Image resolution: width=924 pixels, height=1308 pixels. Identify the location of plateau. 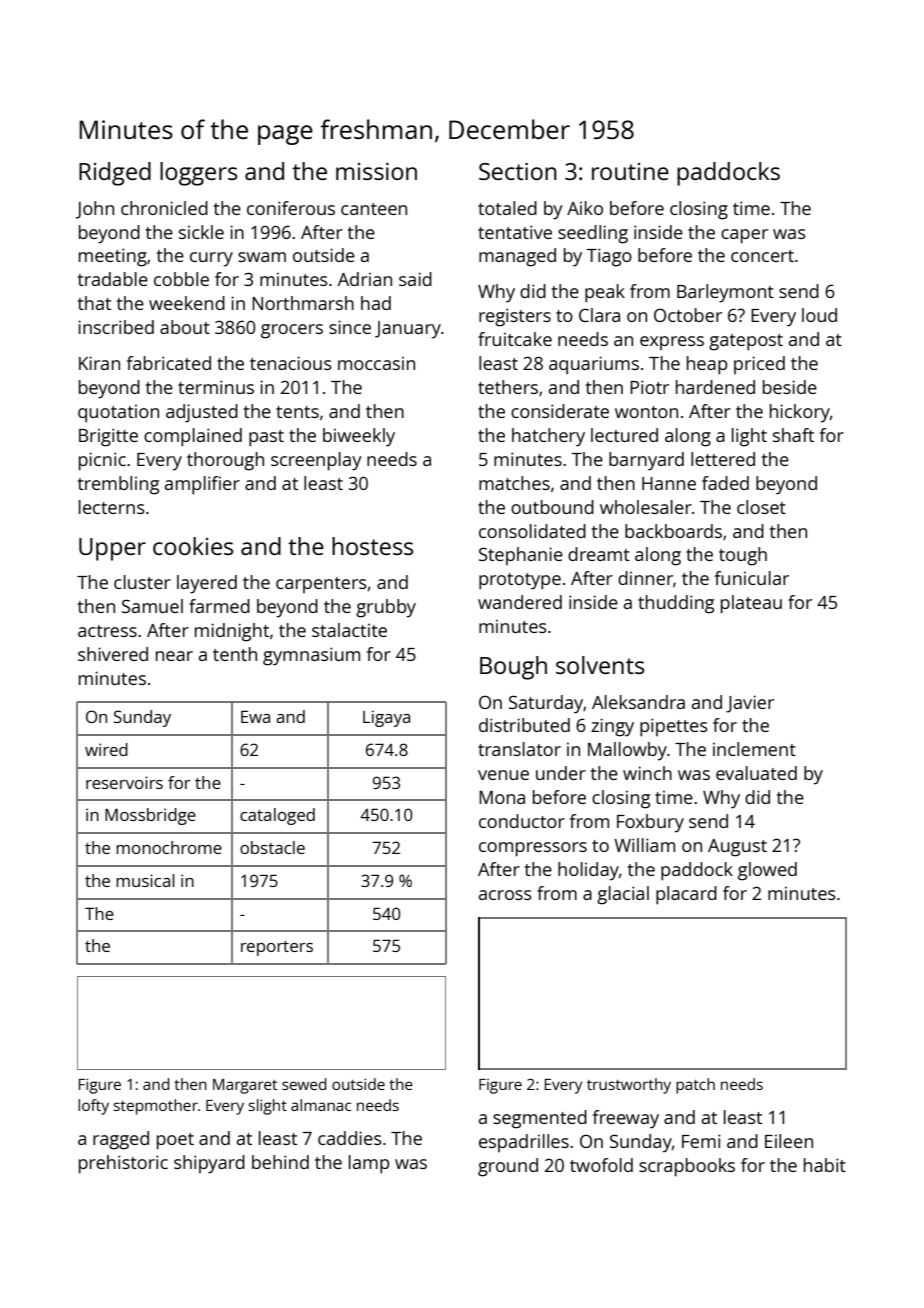
(751, 604).
